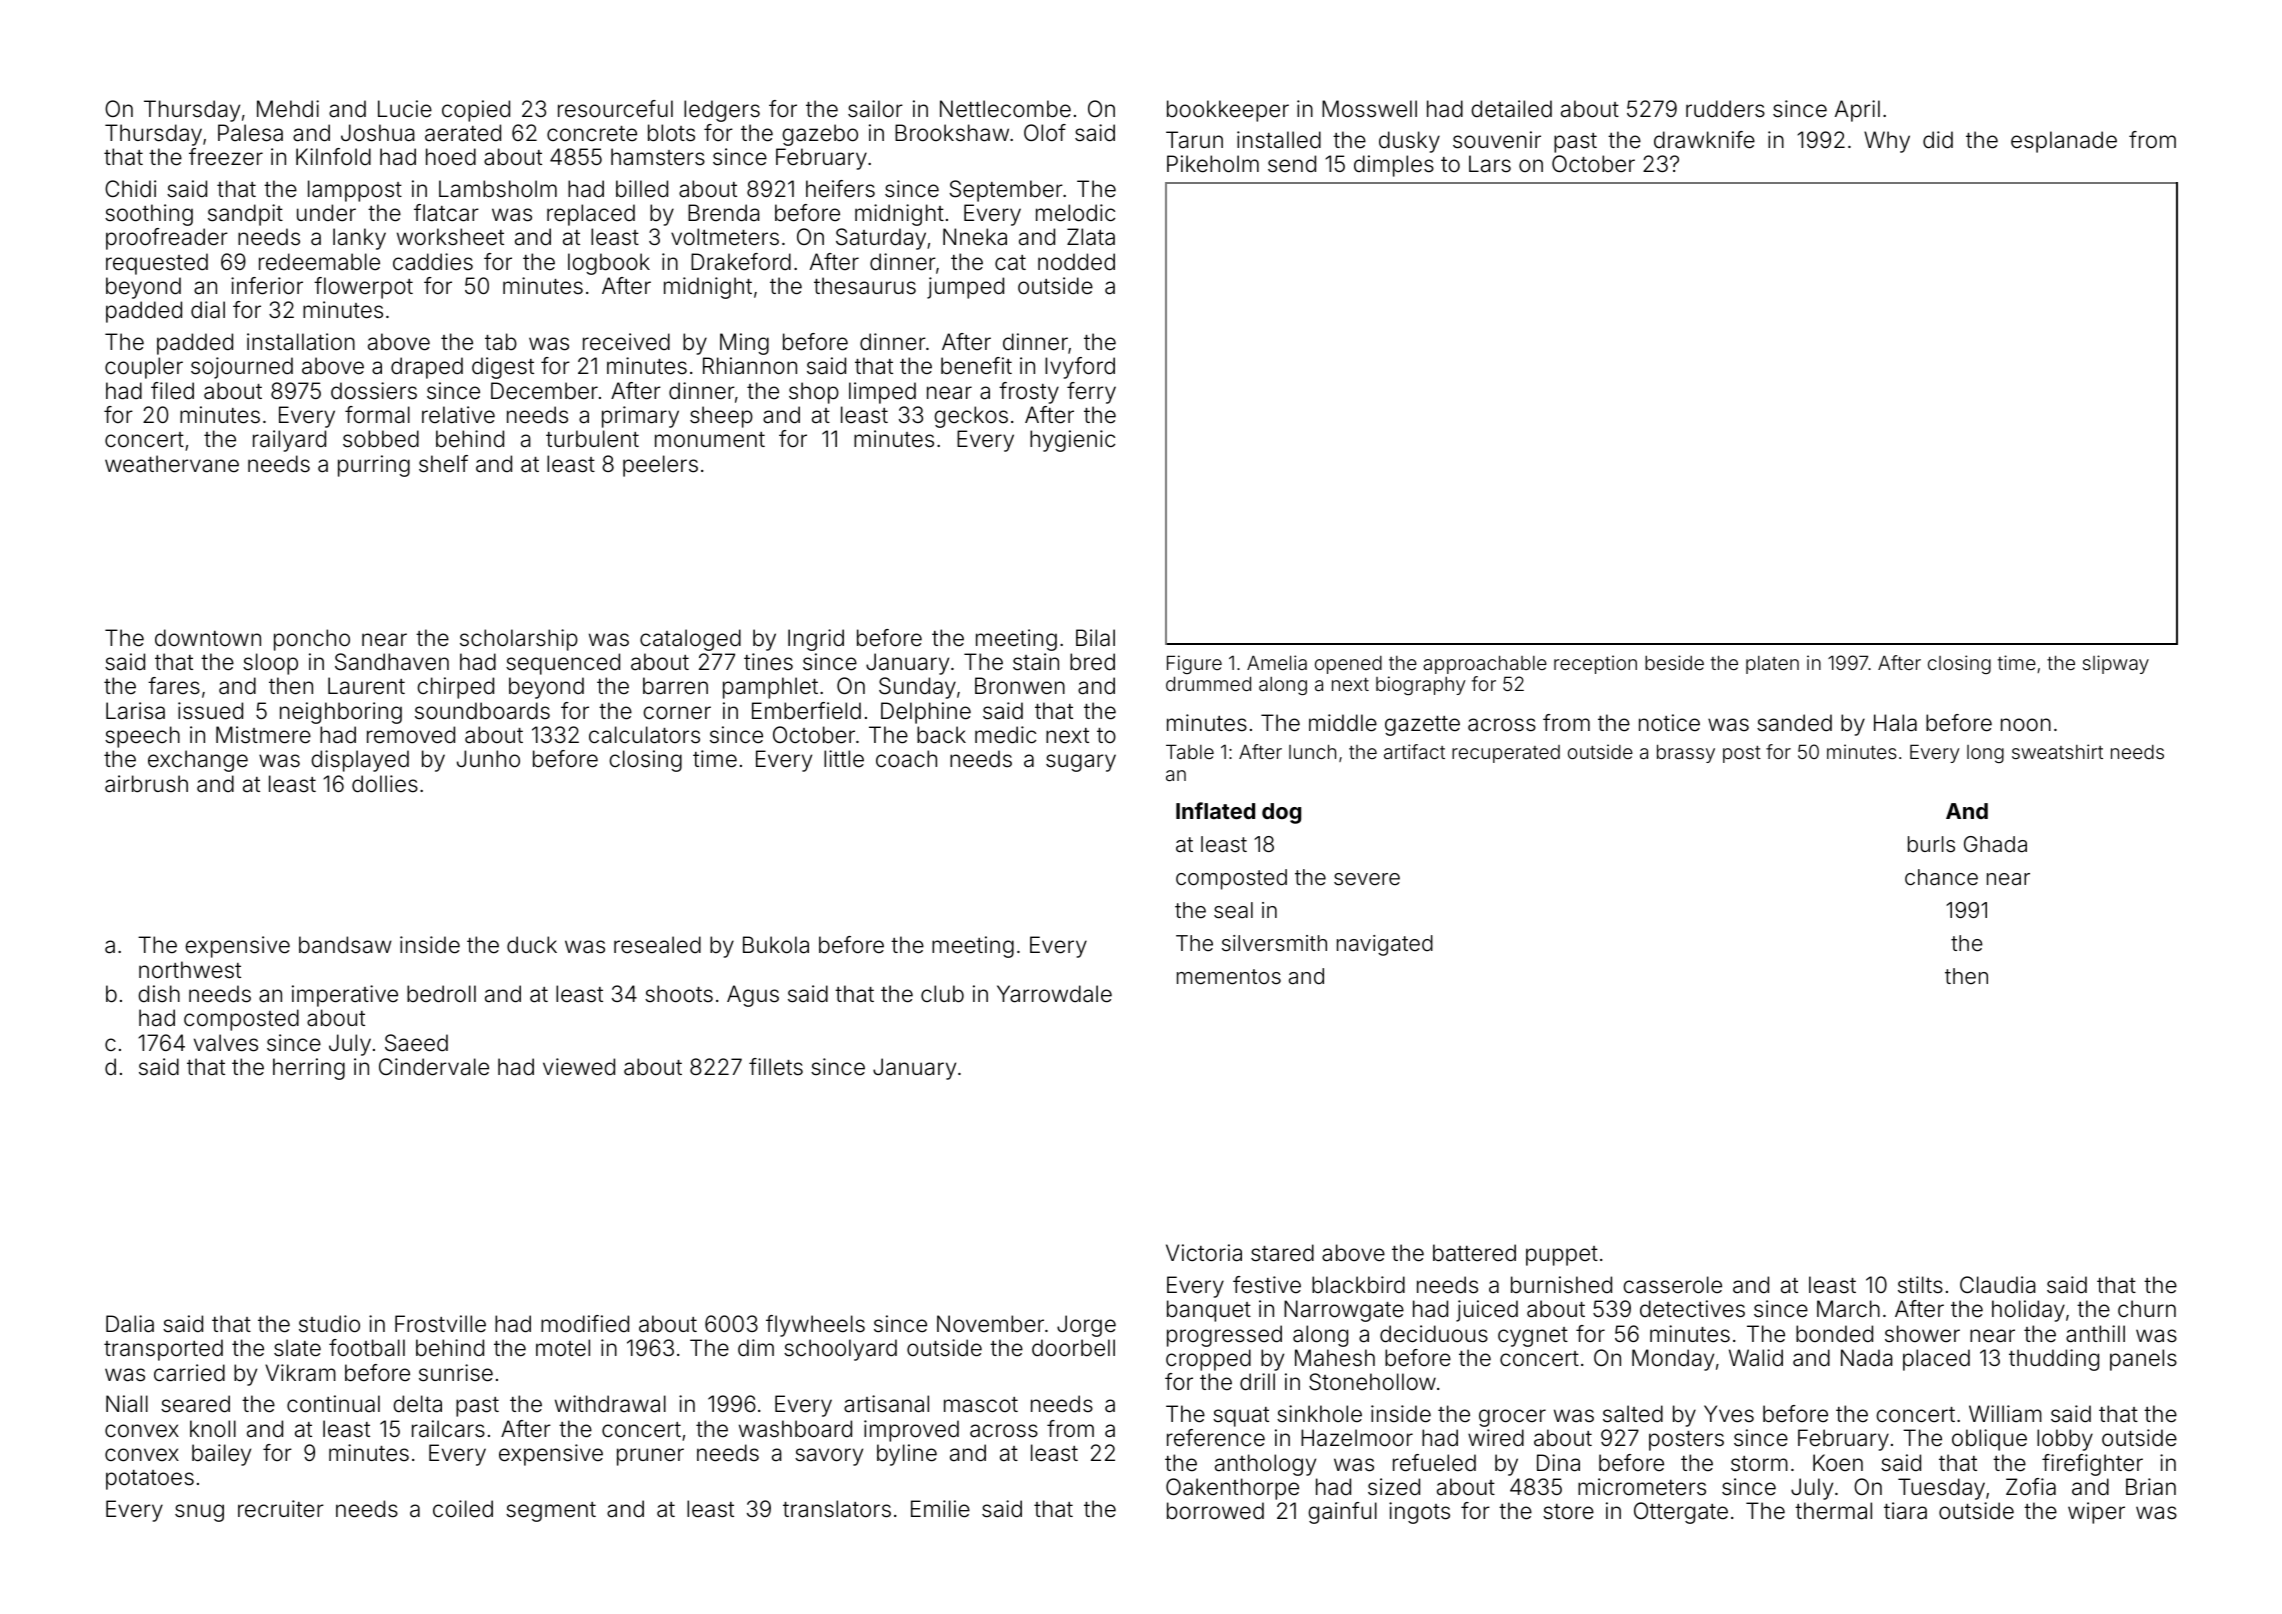 The image size is (2282, 1614). What do you see at coordinates (875, 109) in the screenshot?
I see `sailor` at bounding box center [875, 109].
